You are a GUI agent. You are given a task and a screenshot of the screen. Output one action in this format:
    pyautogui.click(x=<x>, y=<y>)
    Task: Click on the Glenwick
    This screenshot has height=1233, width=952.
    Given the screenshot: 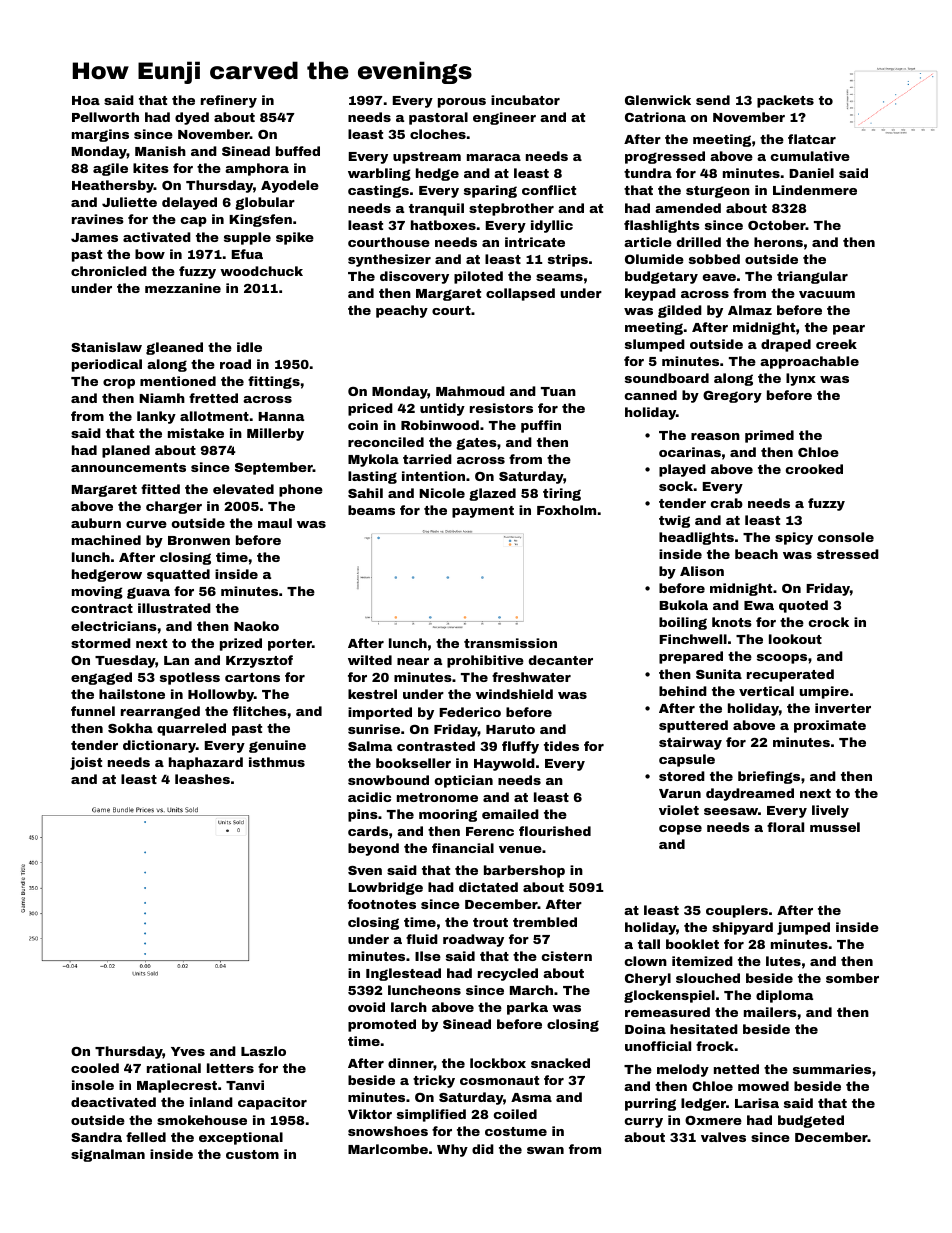 What is the action you would take?
    pyautogui.click(x=658, y=100)
